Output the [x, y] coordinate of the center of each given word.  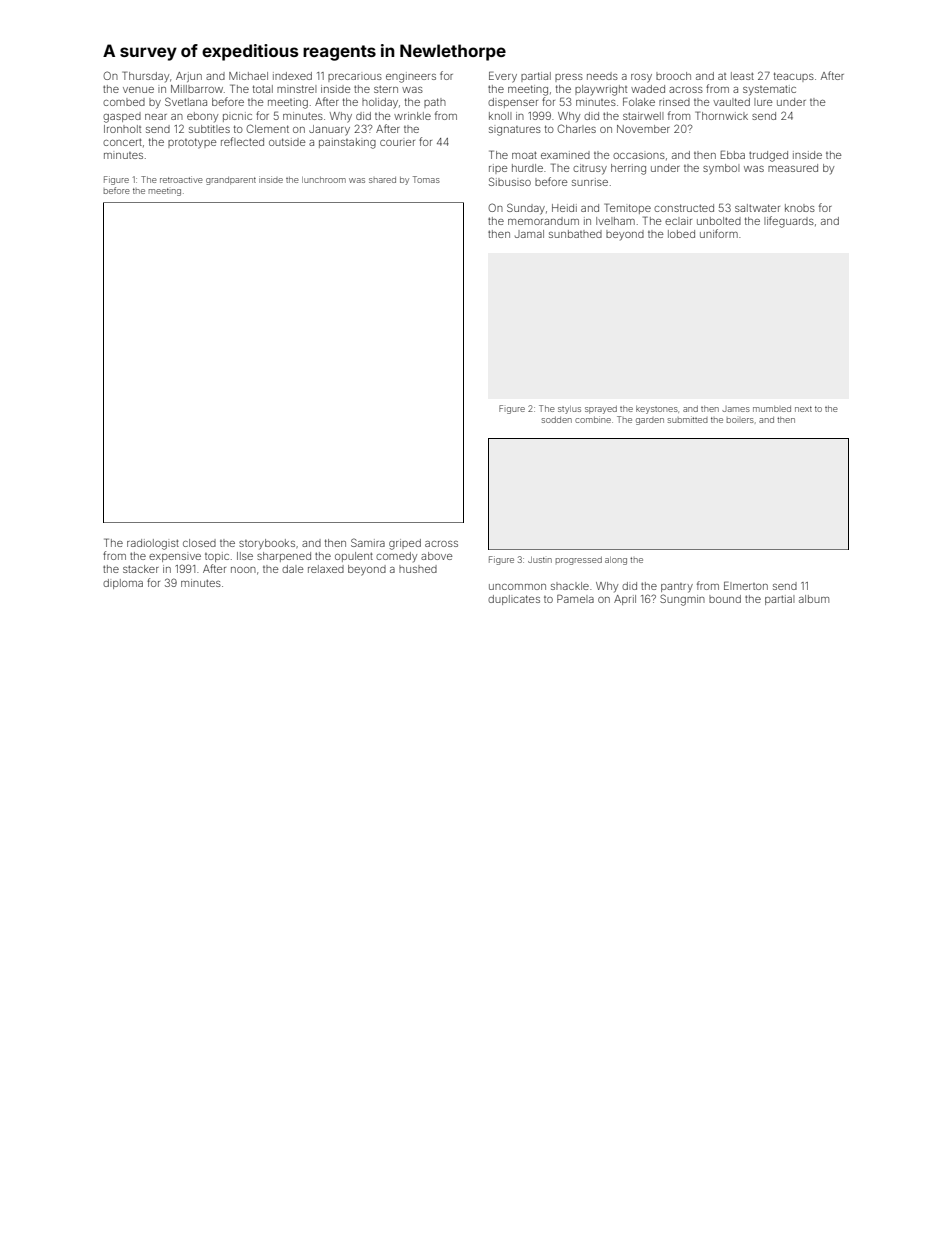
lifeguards [789, 222]
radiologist [153, 544]
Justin [540, 560]
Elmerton [746, 585]
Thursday [145, 76]
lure [763, 102]
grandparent [231, 181]
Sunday [526, 209]
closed [199, 543]
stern [386, 89]
